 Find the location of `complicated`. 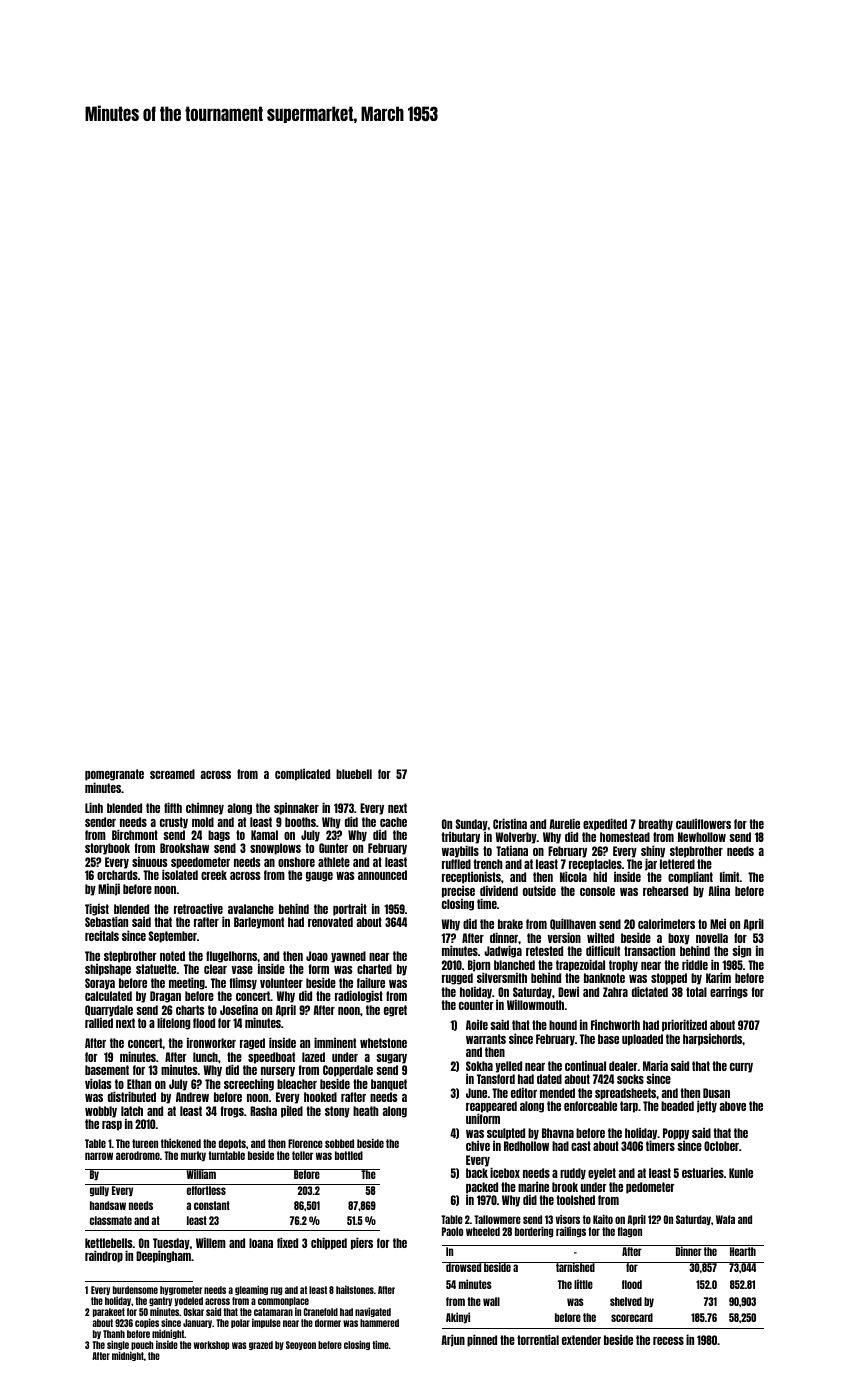

complicated is located at coordinates (302, 774).
